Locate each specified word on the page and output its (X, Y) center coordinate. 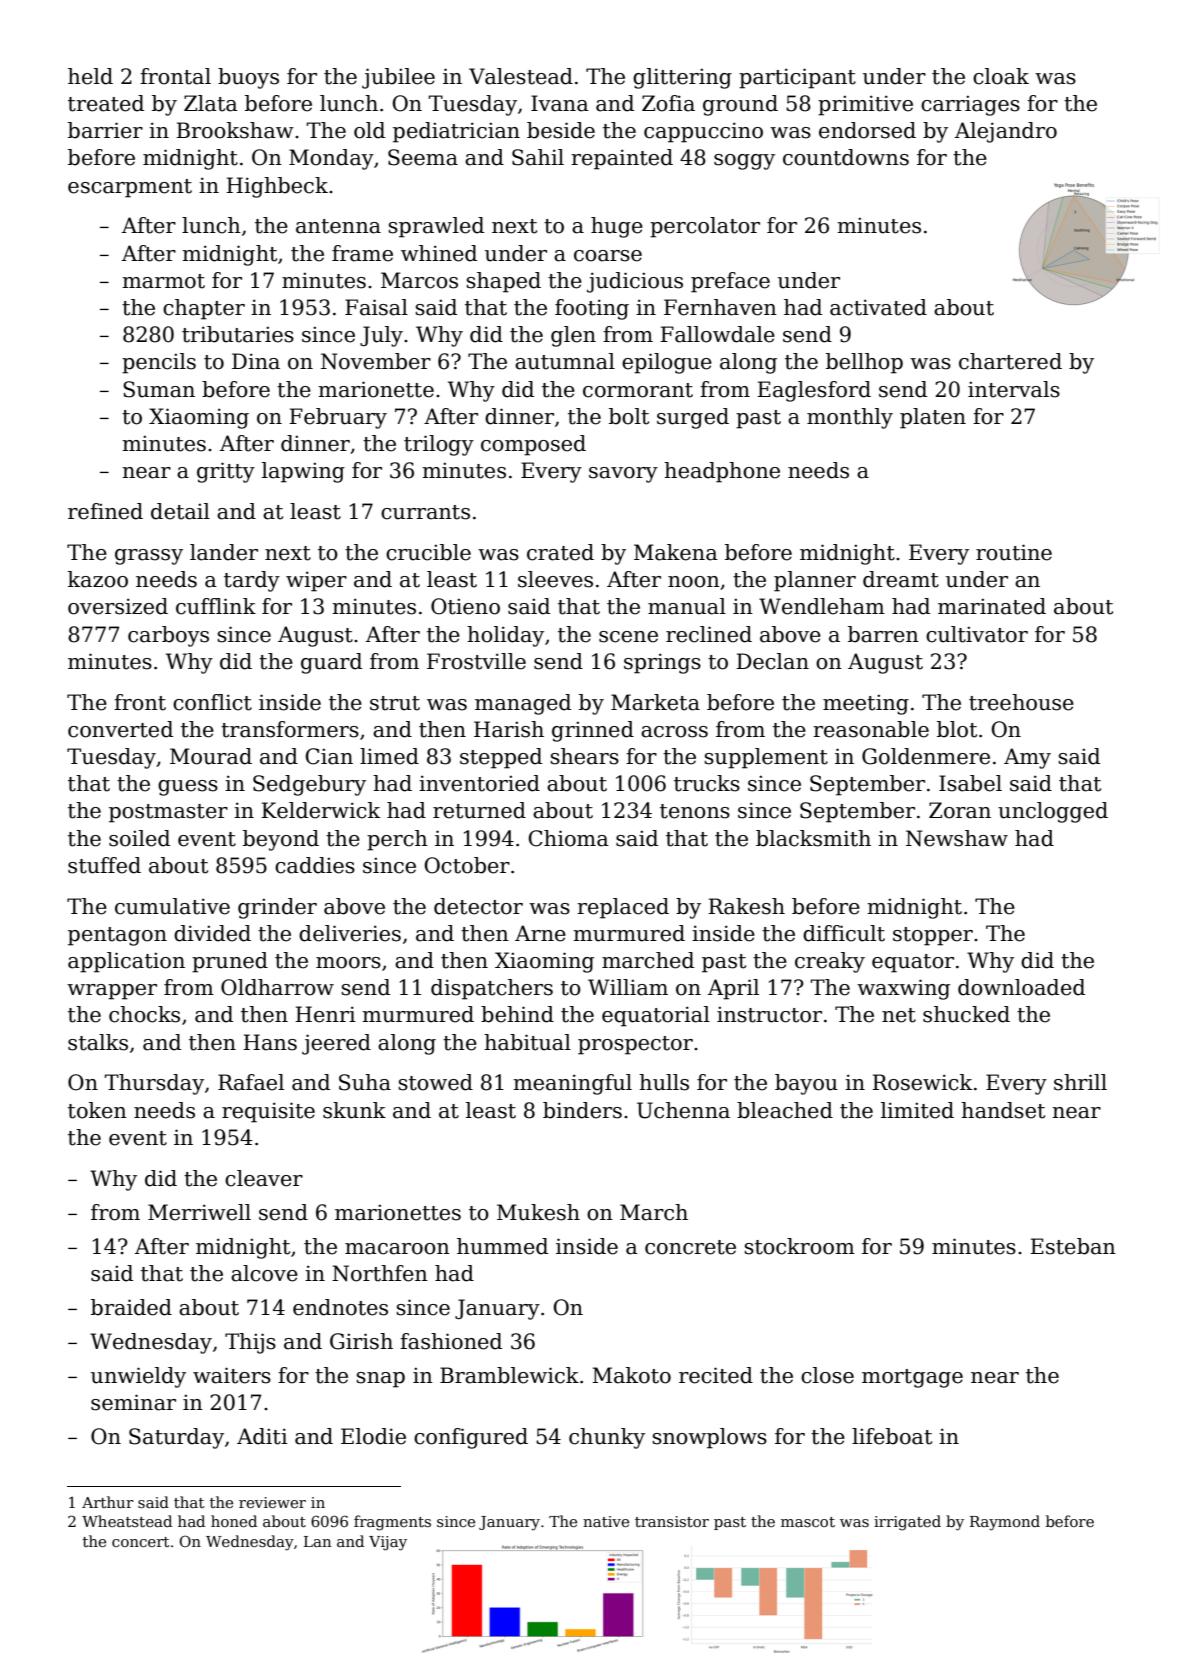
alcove (264, 1273)
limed (389, 756)
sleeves (555, 579)
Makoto (631, 1375)
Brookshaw (235, 130)
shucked (966, 1014)
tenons (695, 811)
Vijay (388, 1543)
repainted (622, 159)
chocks (144, 1014)
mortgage (912, 1378)
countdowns (846, 157)
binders (582, 1110)
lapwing (303, 472)
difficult (844, 933)
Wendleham (822, 606)
